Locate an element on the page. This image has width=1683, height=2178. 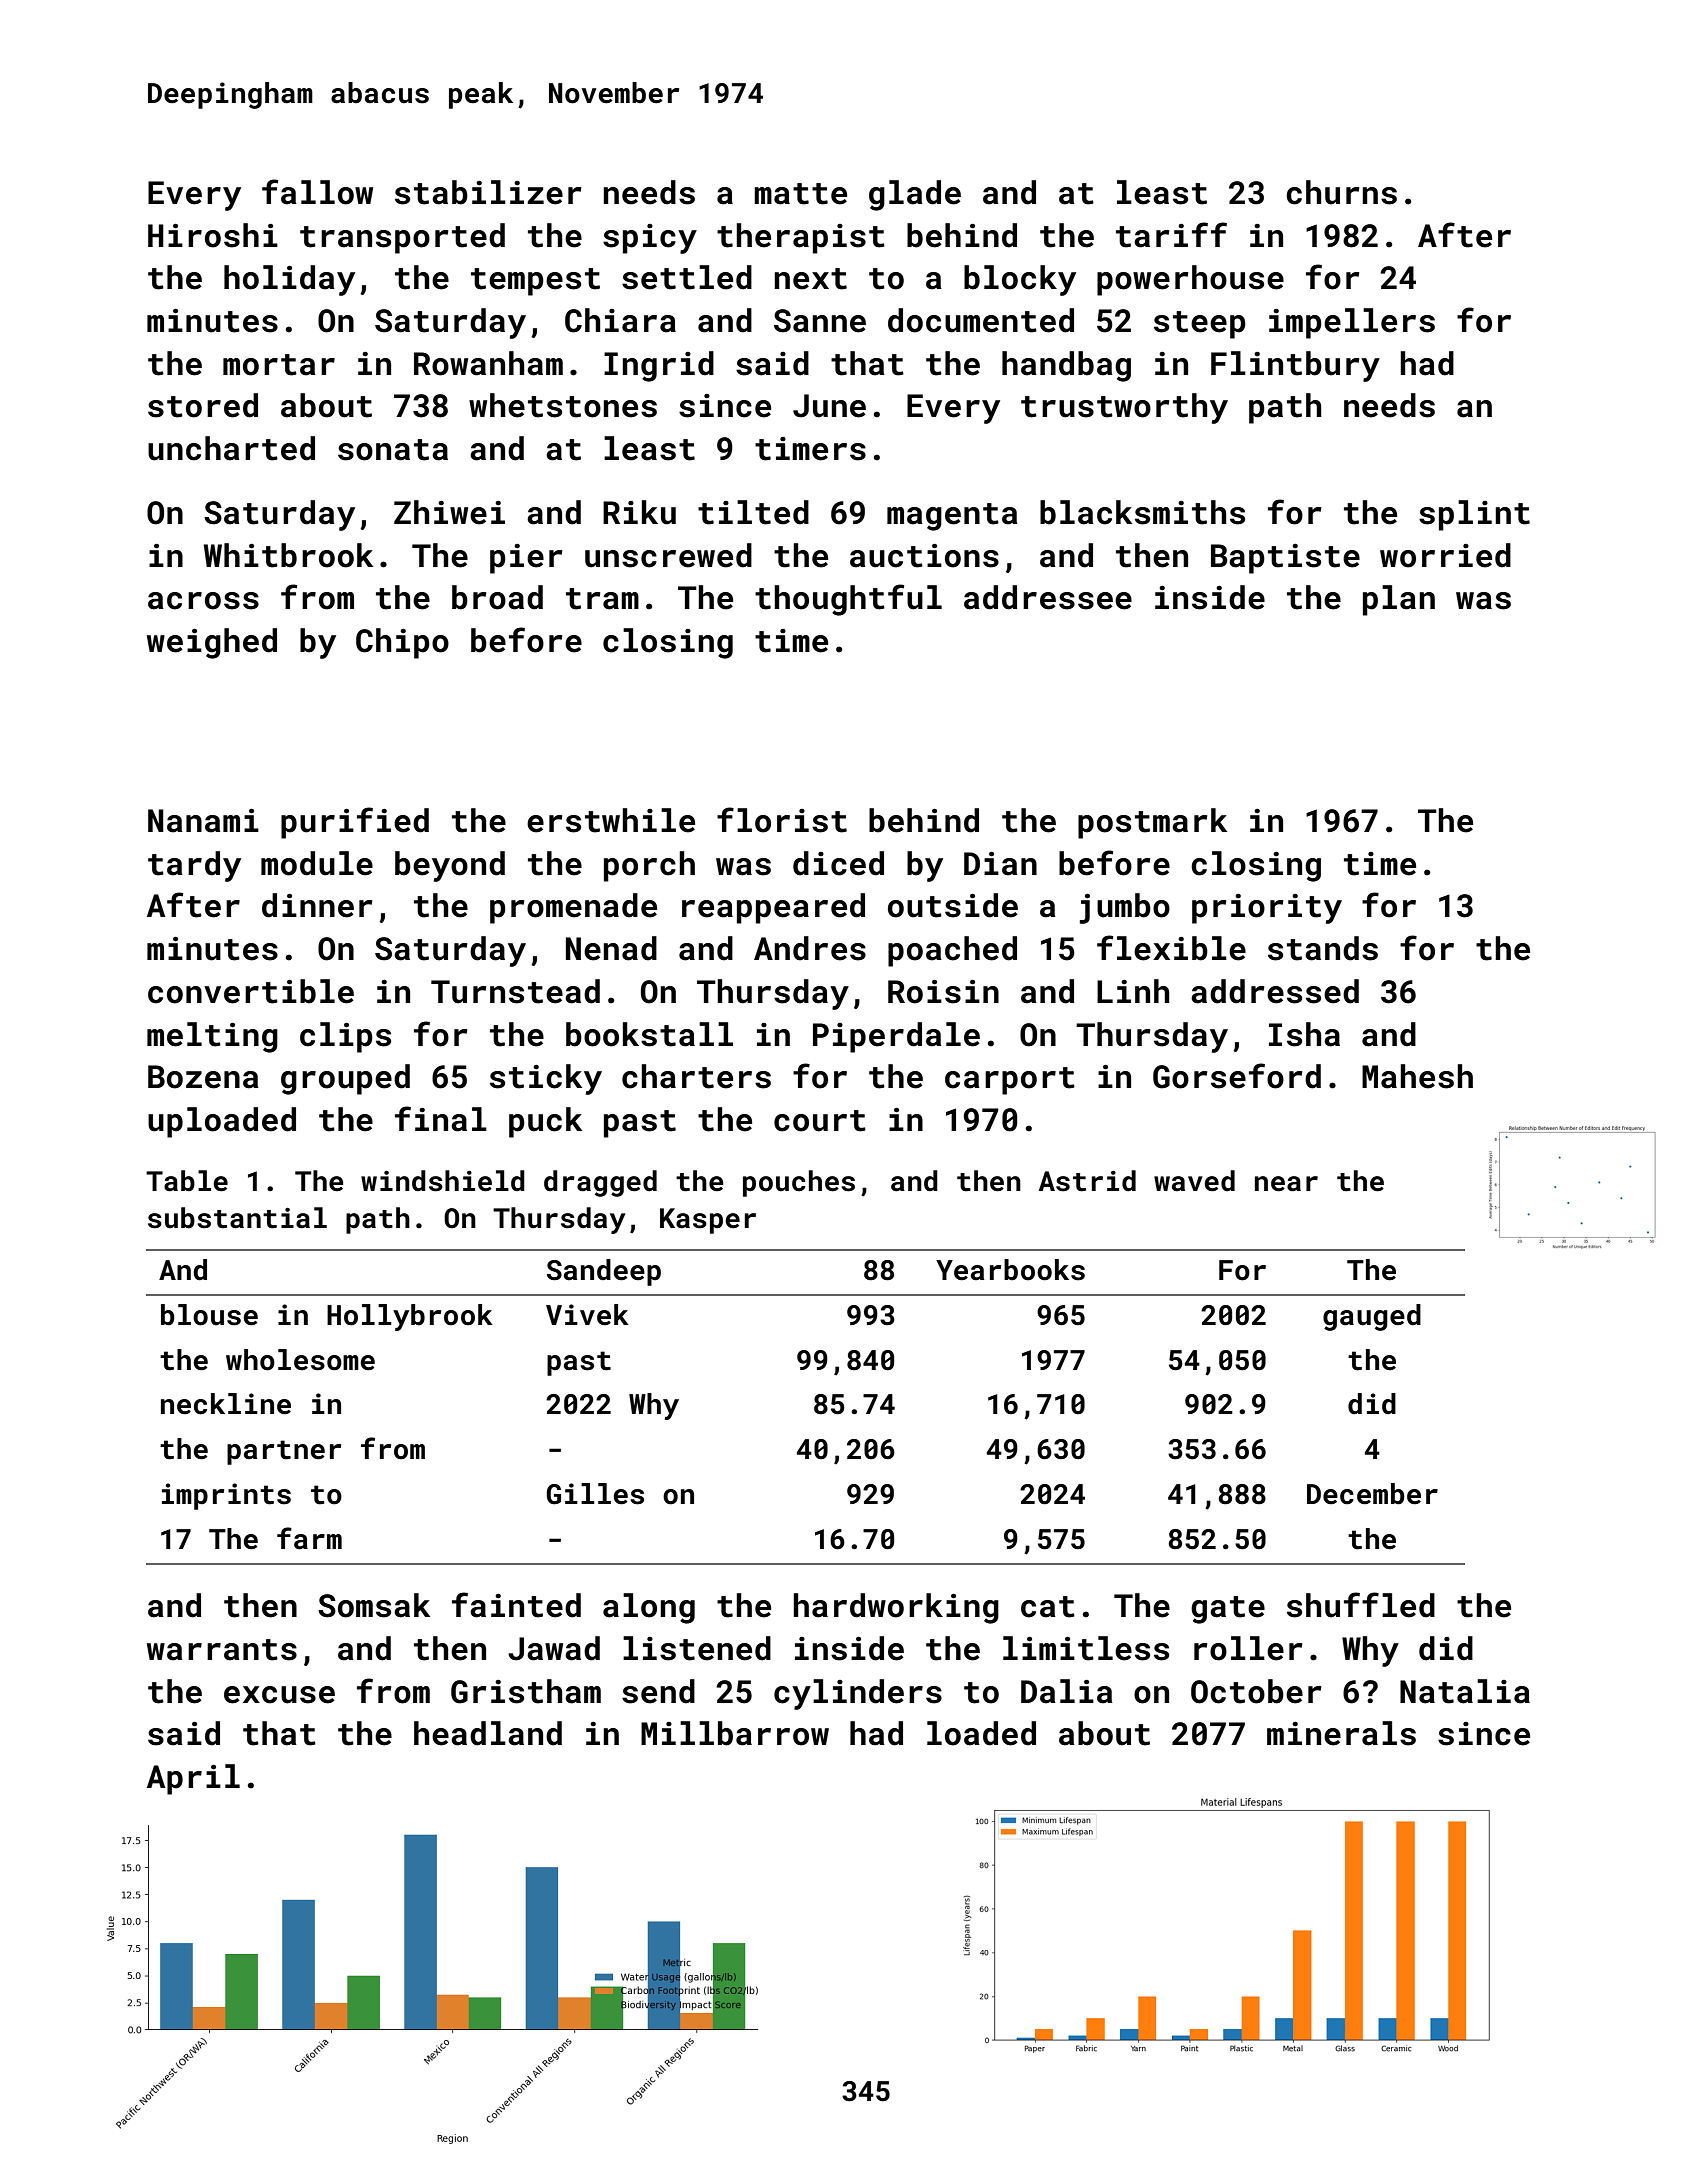
impellers is located at coordinates (1352, 323).
